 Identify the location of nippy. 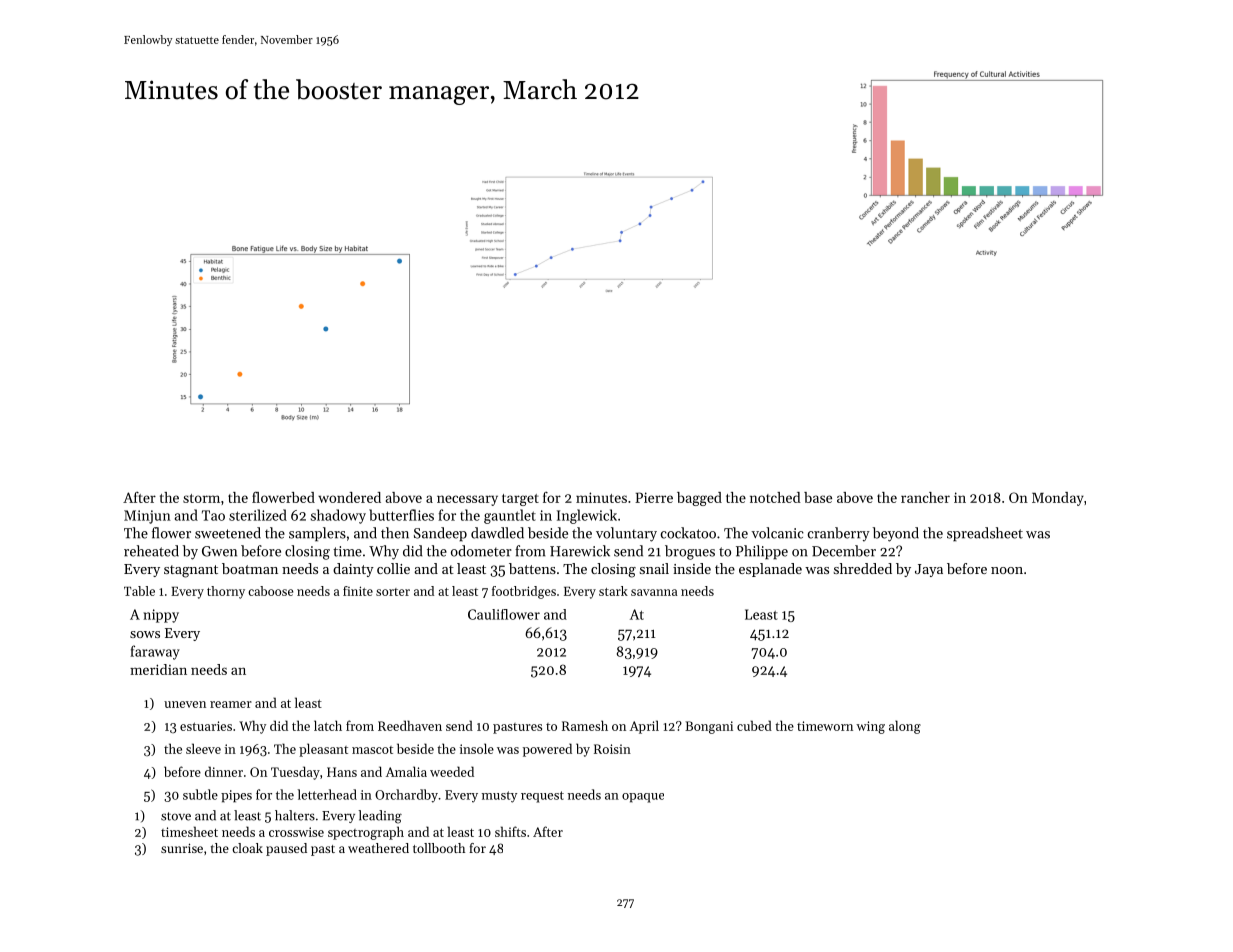
(161, 616).
